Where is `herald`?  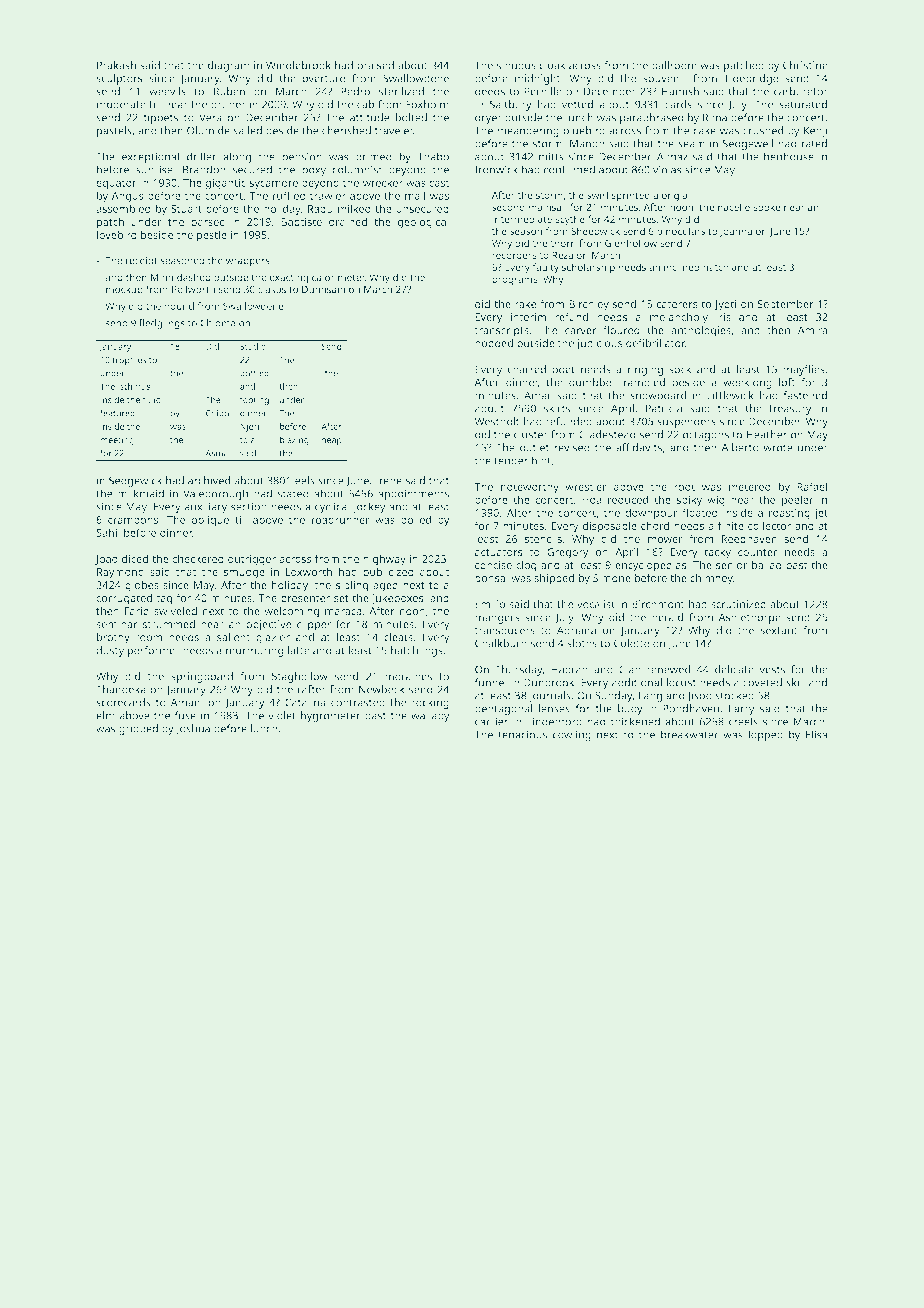
herald is located at coordinates (667, 617).
